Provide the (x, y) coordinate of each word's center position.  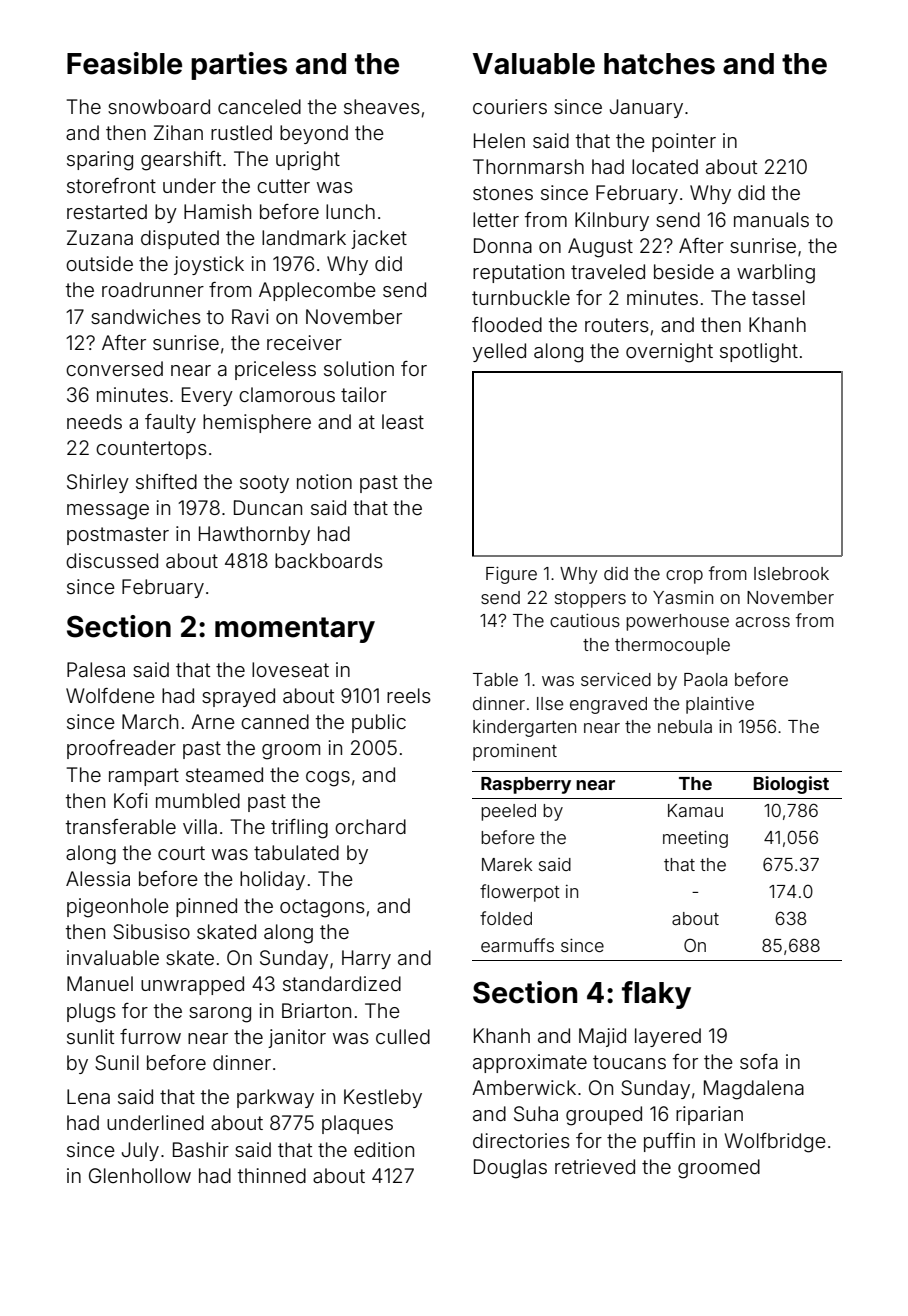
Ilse (550, 703)
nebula (685, 726)
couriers (510, 106)
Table (495, 679)
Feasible (124, 63)
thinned (272, 1175)
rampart (144, 777)
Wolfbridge (775, 1143)
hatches (659, 64)
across (763, 622)
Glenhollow (140, 1175)
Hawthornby (254, 535)
